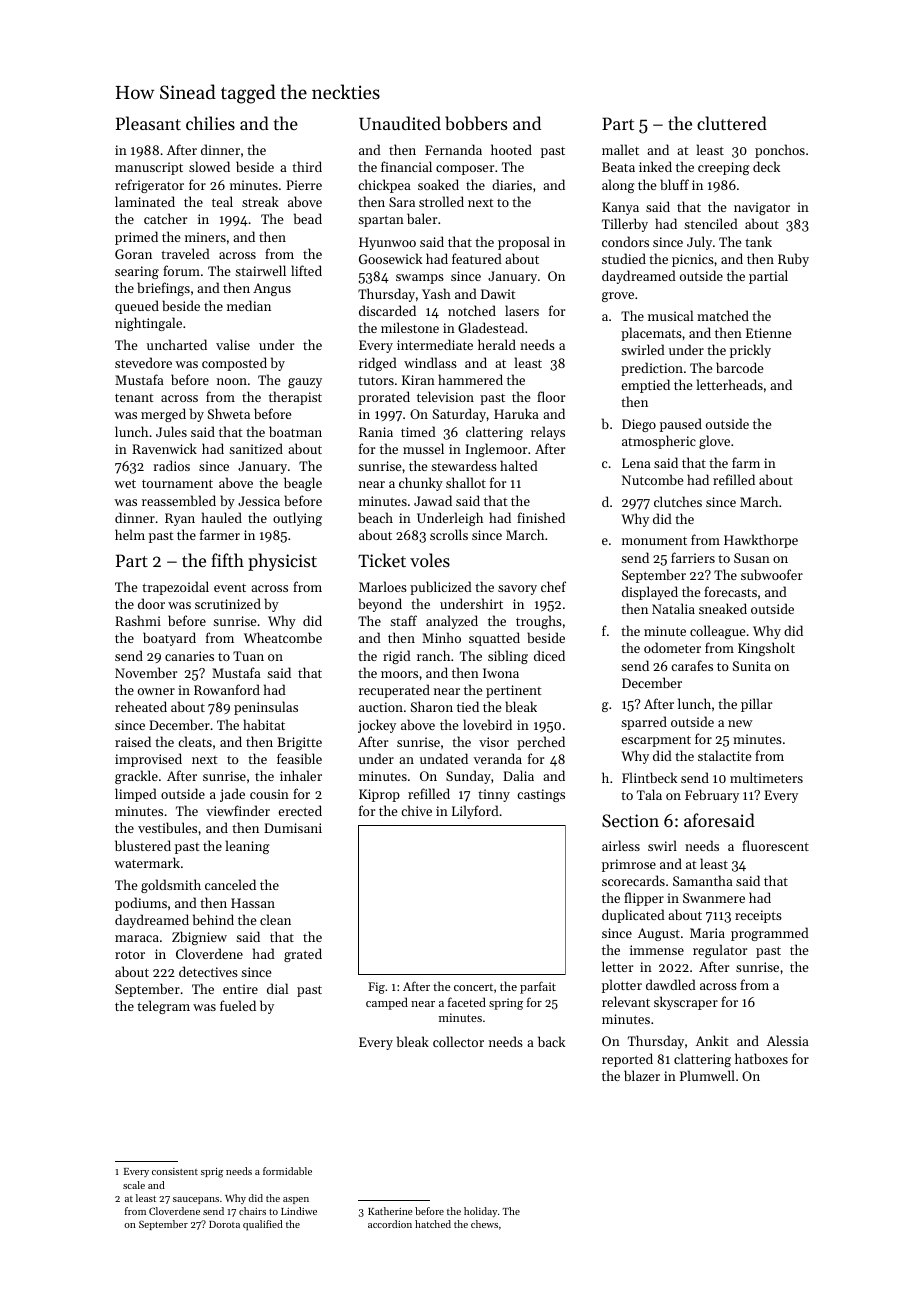 The width and height of the document is (924, 1308). I want to click on chews, so click(484, 1224).
